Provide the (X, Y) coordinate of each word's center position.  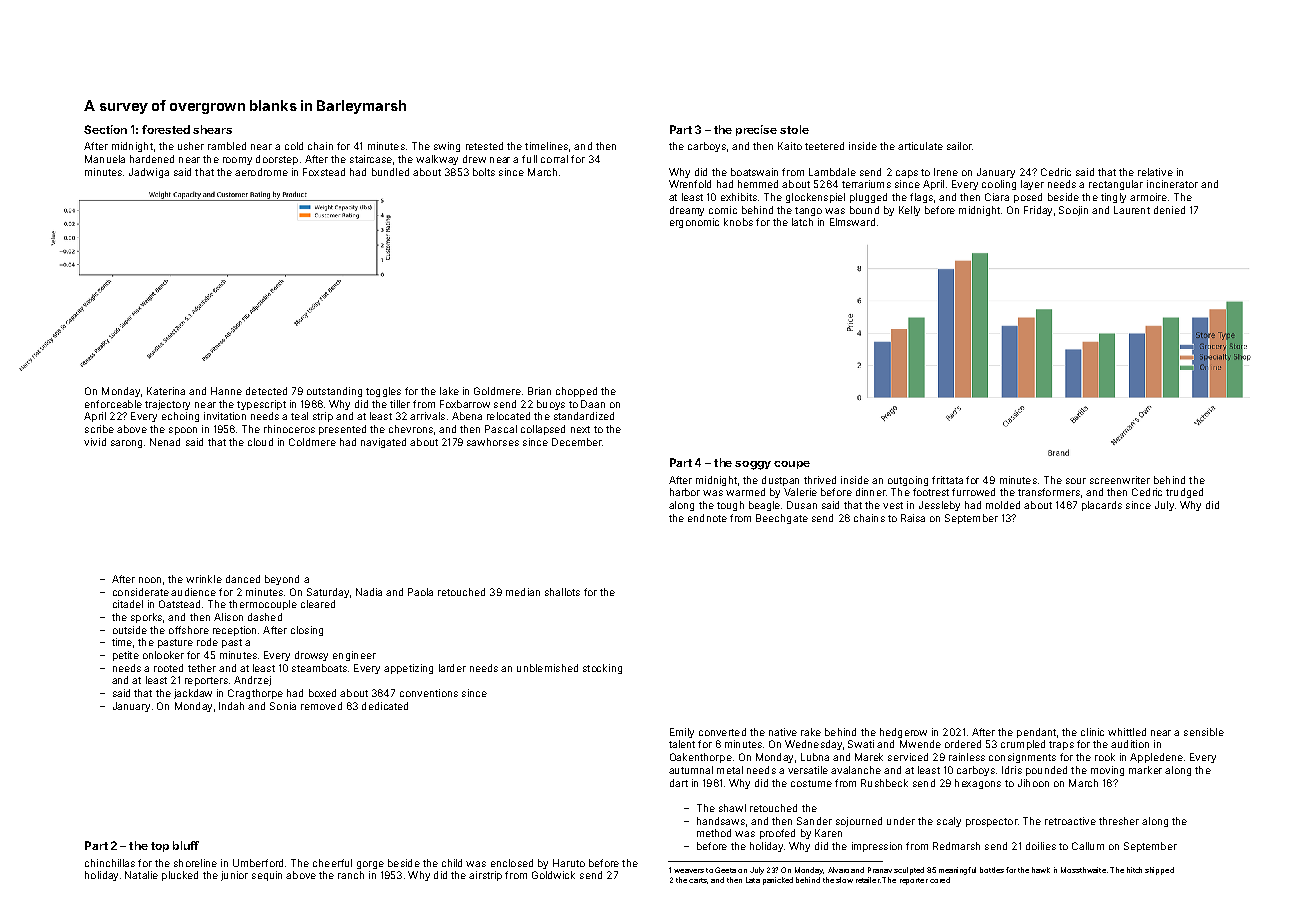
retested (484, 146)
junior (234, 876)
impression (877, 847)
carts (698, 880)
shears (212, 129)
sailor (959, 146)
